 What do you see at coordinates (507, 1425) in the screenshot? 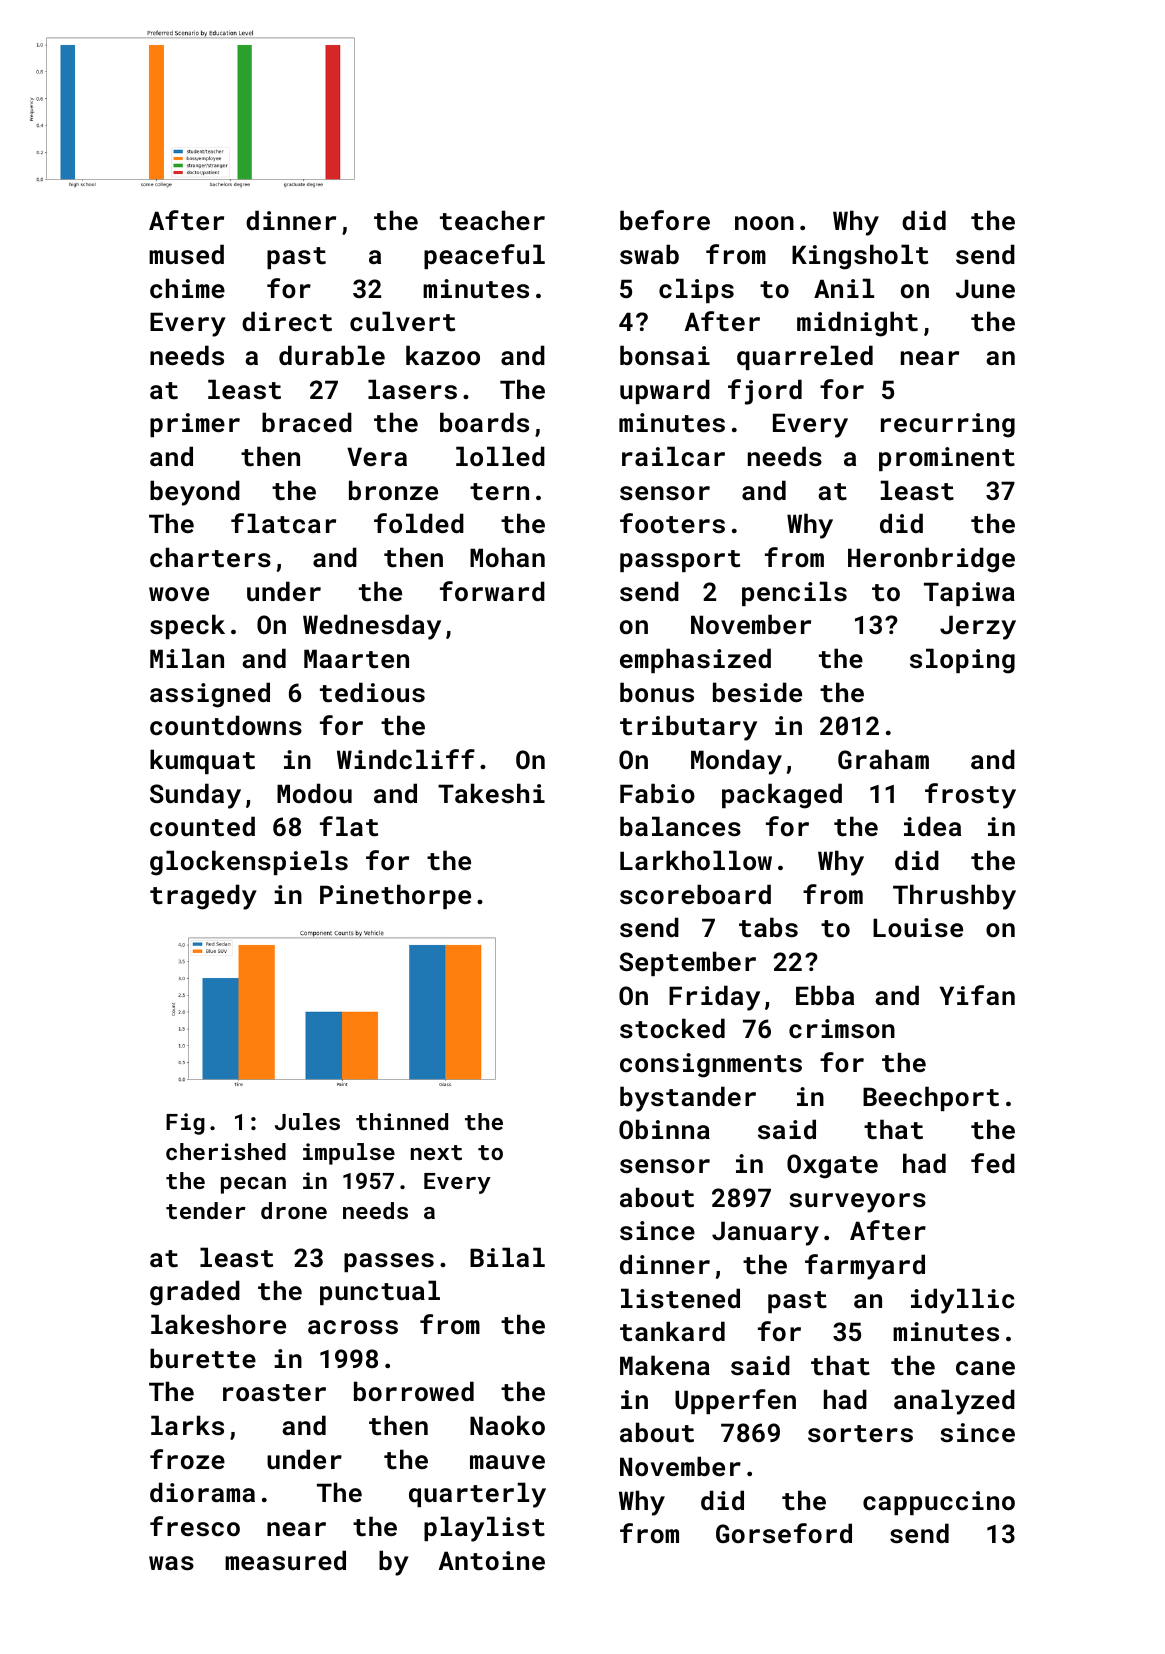
I see `Naoko` at bounding box center [507, 1425].
